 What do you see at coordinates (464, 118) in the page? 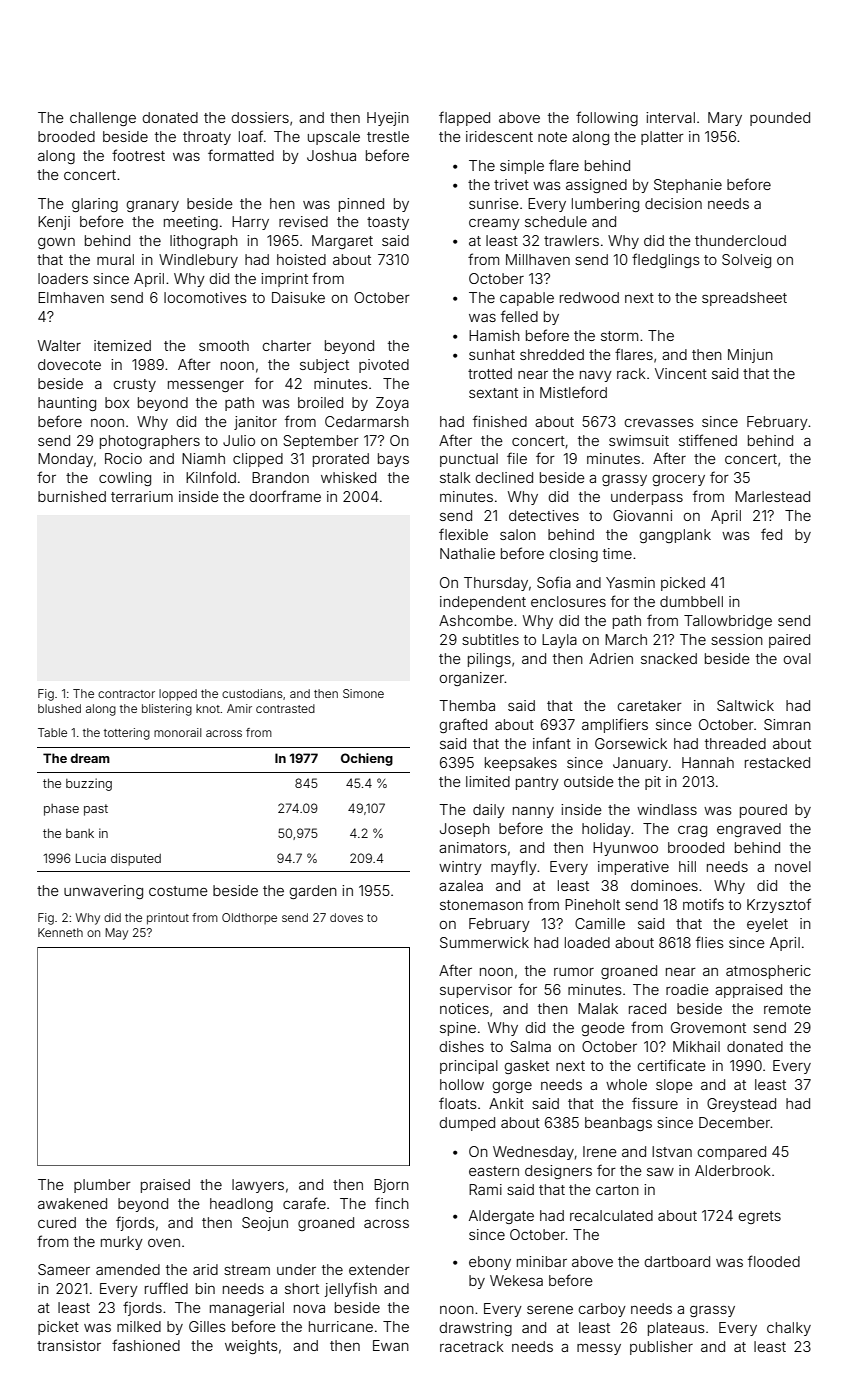
I see `flapped` at bounding box center [464, 118].
